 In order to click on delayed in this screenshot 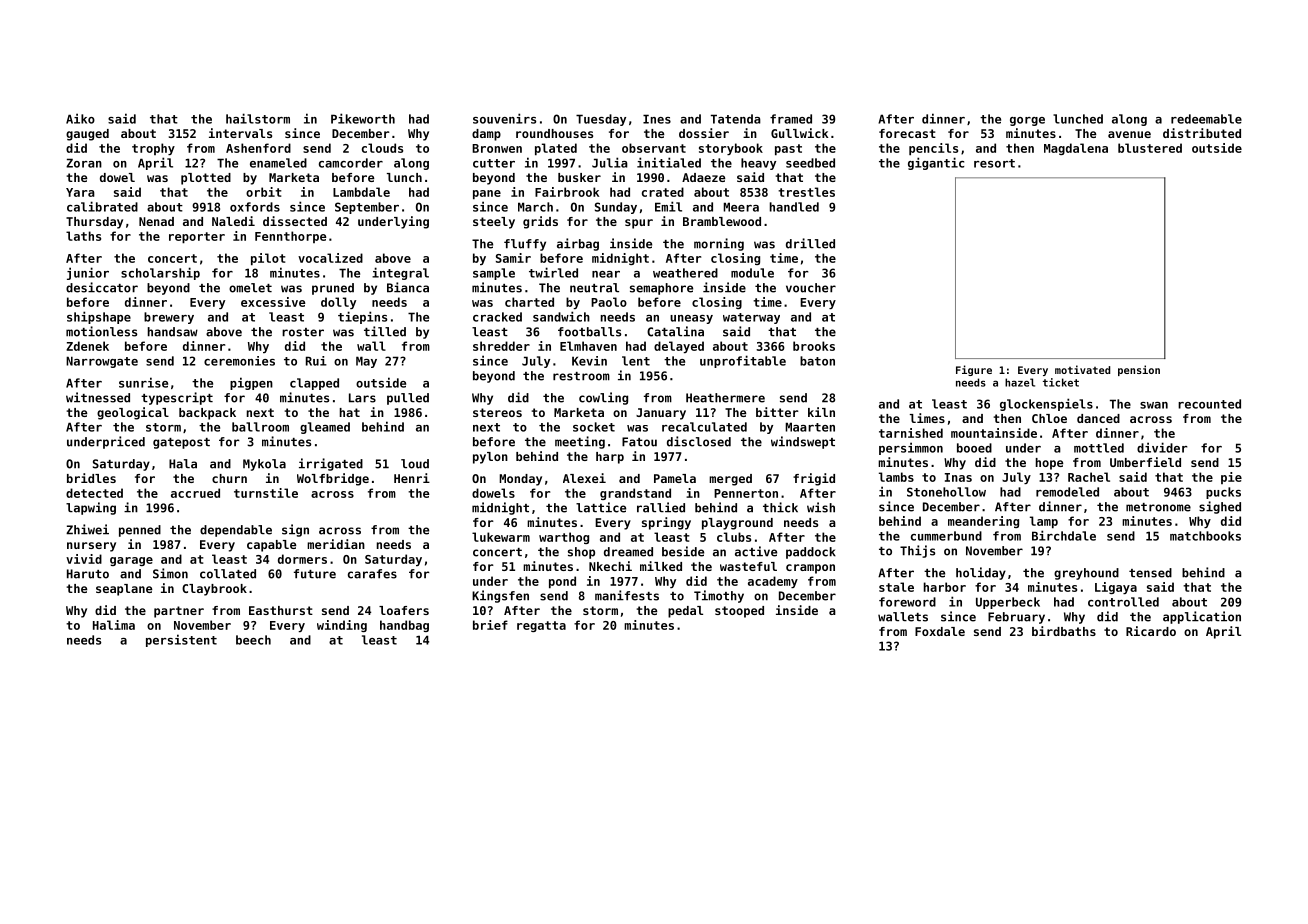, I will do `click(679, 347)`.
